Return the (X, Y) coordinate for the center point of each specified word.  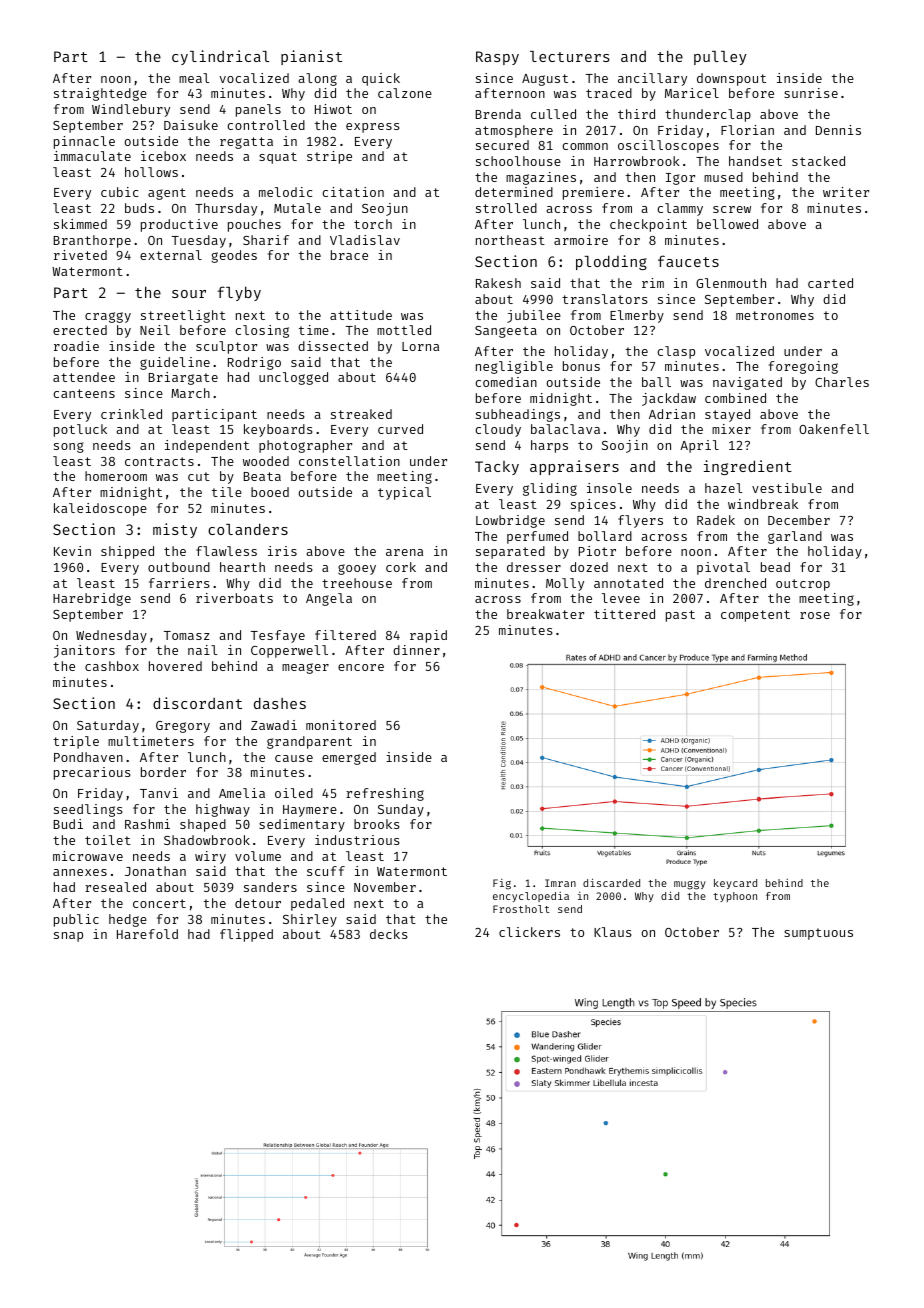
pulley (720, 58)
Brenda (498, 114)
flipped (246, 935)
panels (258, 110)
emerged (349, 758)
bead (775, 567)
